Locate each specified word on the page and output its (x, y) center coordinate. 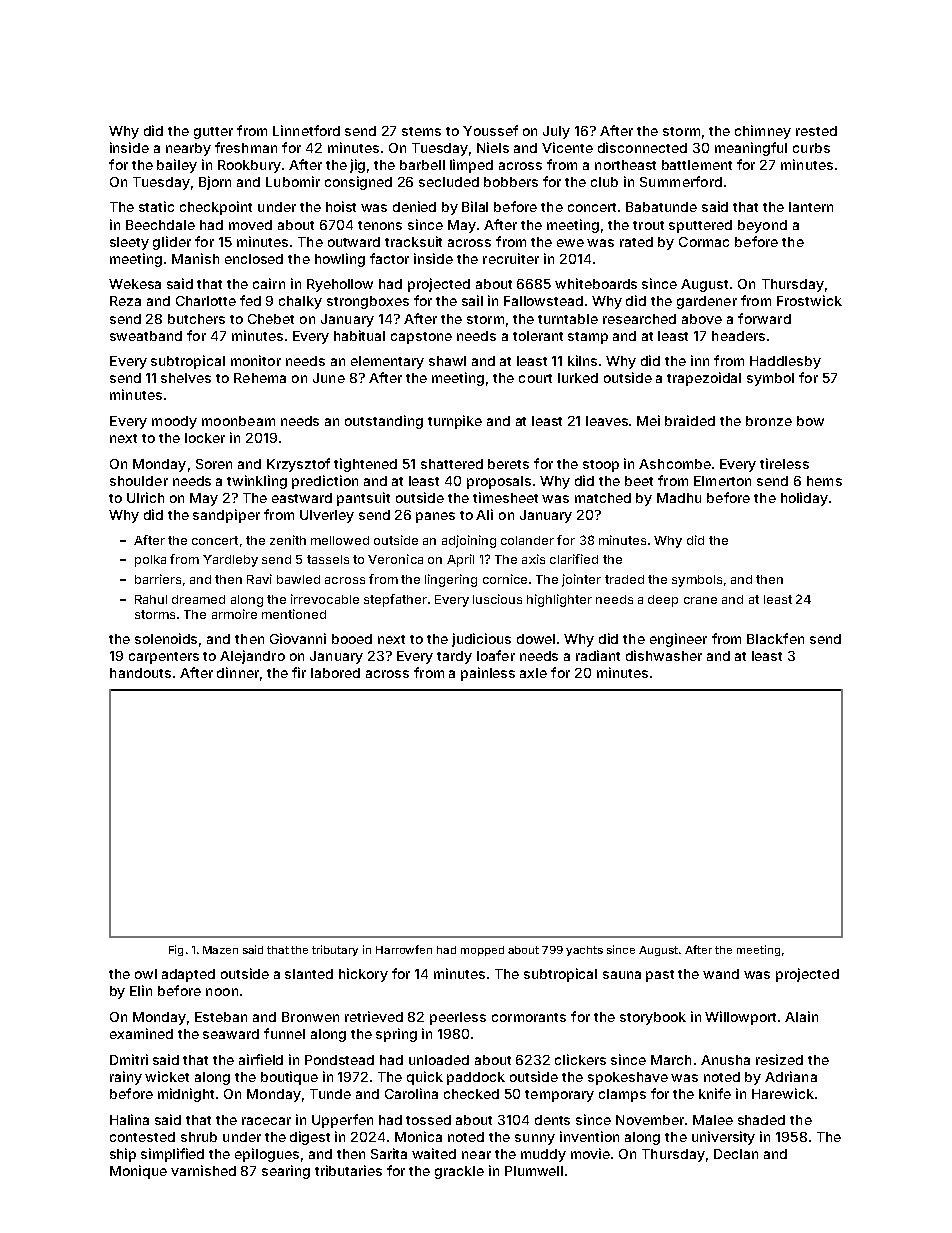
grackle (459, 1172)
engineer (678, 640)
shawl (447, 361)
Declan (736, 1154)
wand (721, 974)
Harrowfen (404, 949)
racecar (266, 1121)
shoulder (139, 481)
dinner (238, 672)
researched (639, 319)
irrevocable (325, 599)
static (156, 206)
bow (810, 421)
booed (352, 639)
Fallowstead (543, 301)
